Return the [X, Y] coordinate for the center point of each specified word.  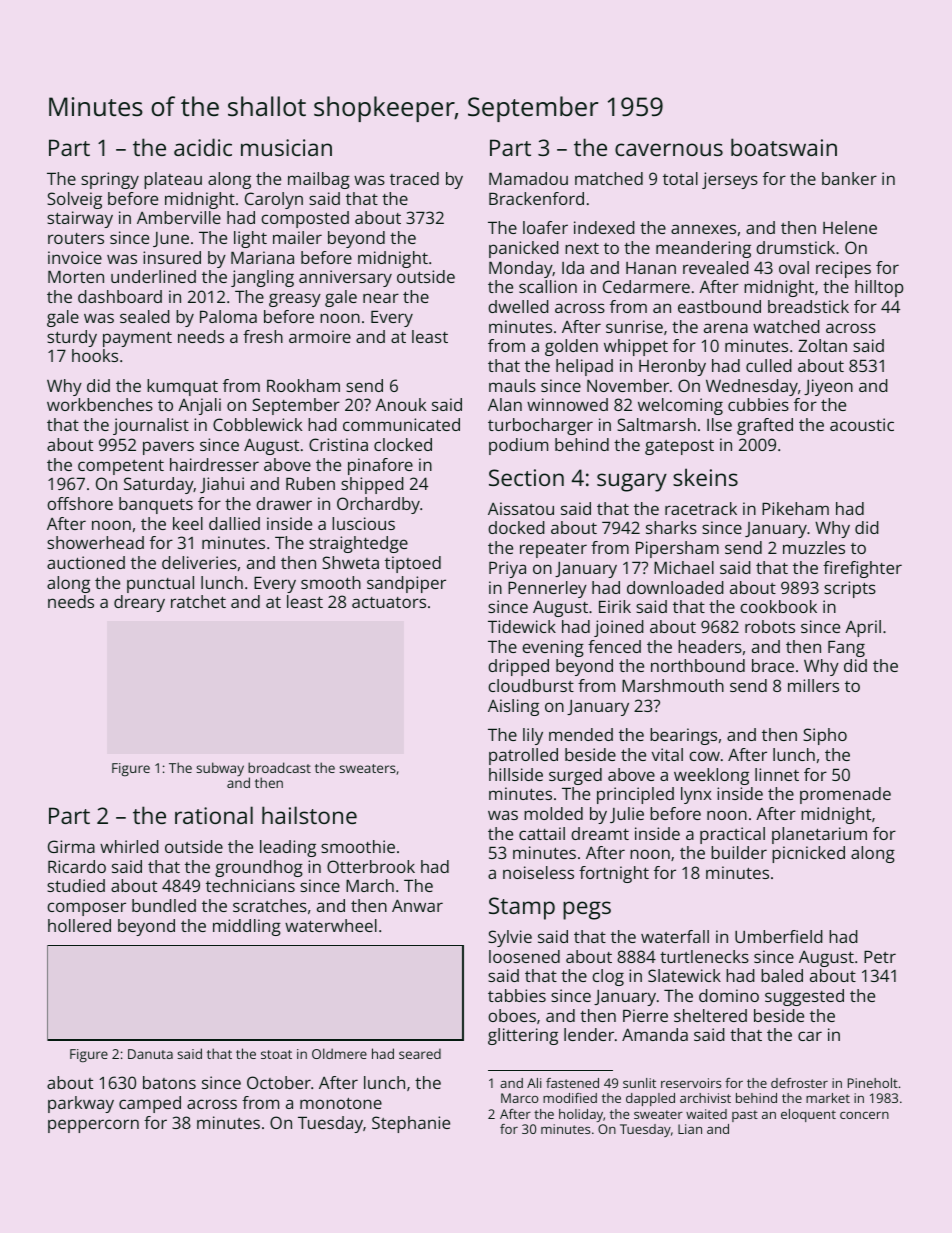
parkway [81, 1104]
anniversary [345, 278]
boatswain [784, 147]
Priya [507, 569]
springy [110, 180]
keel [188, 523]
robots [770, 626]
